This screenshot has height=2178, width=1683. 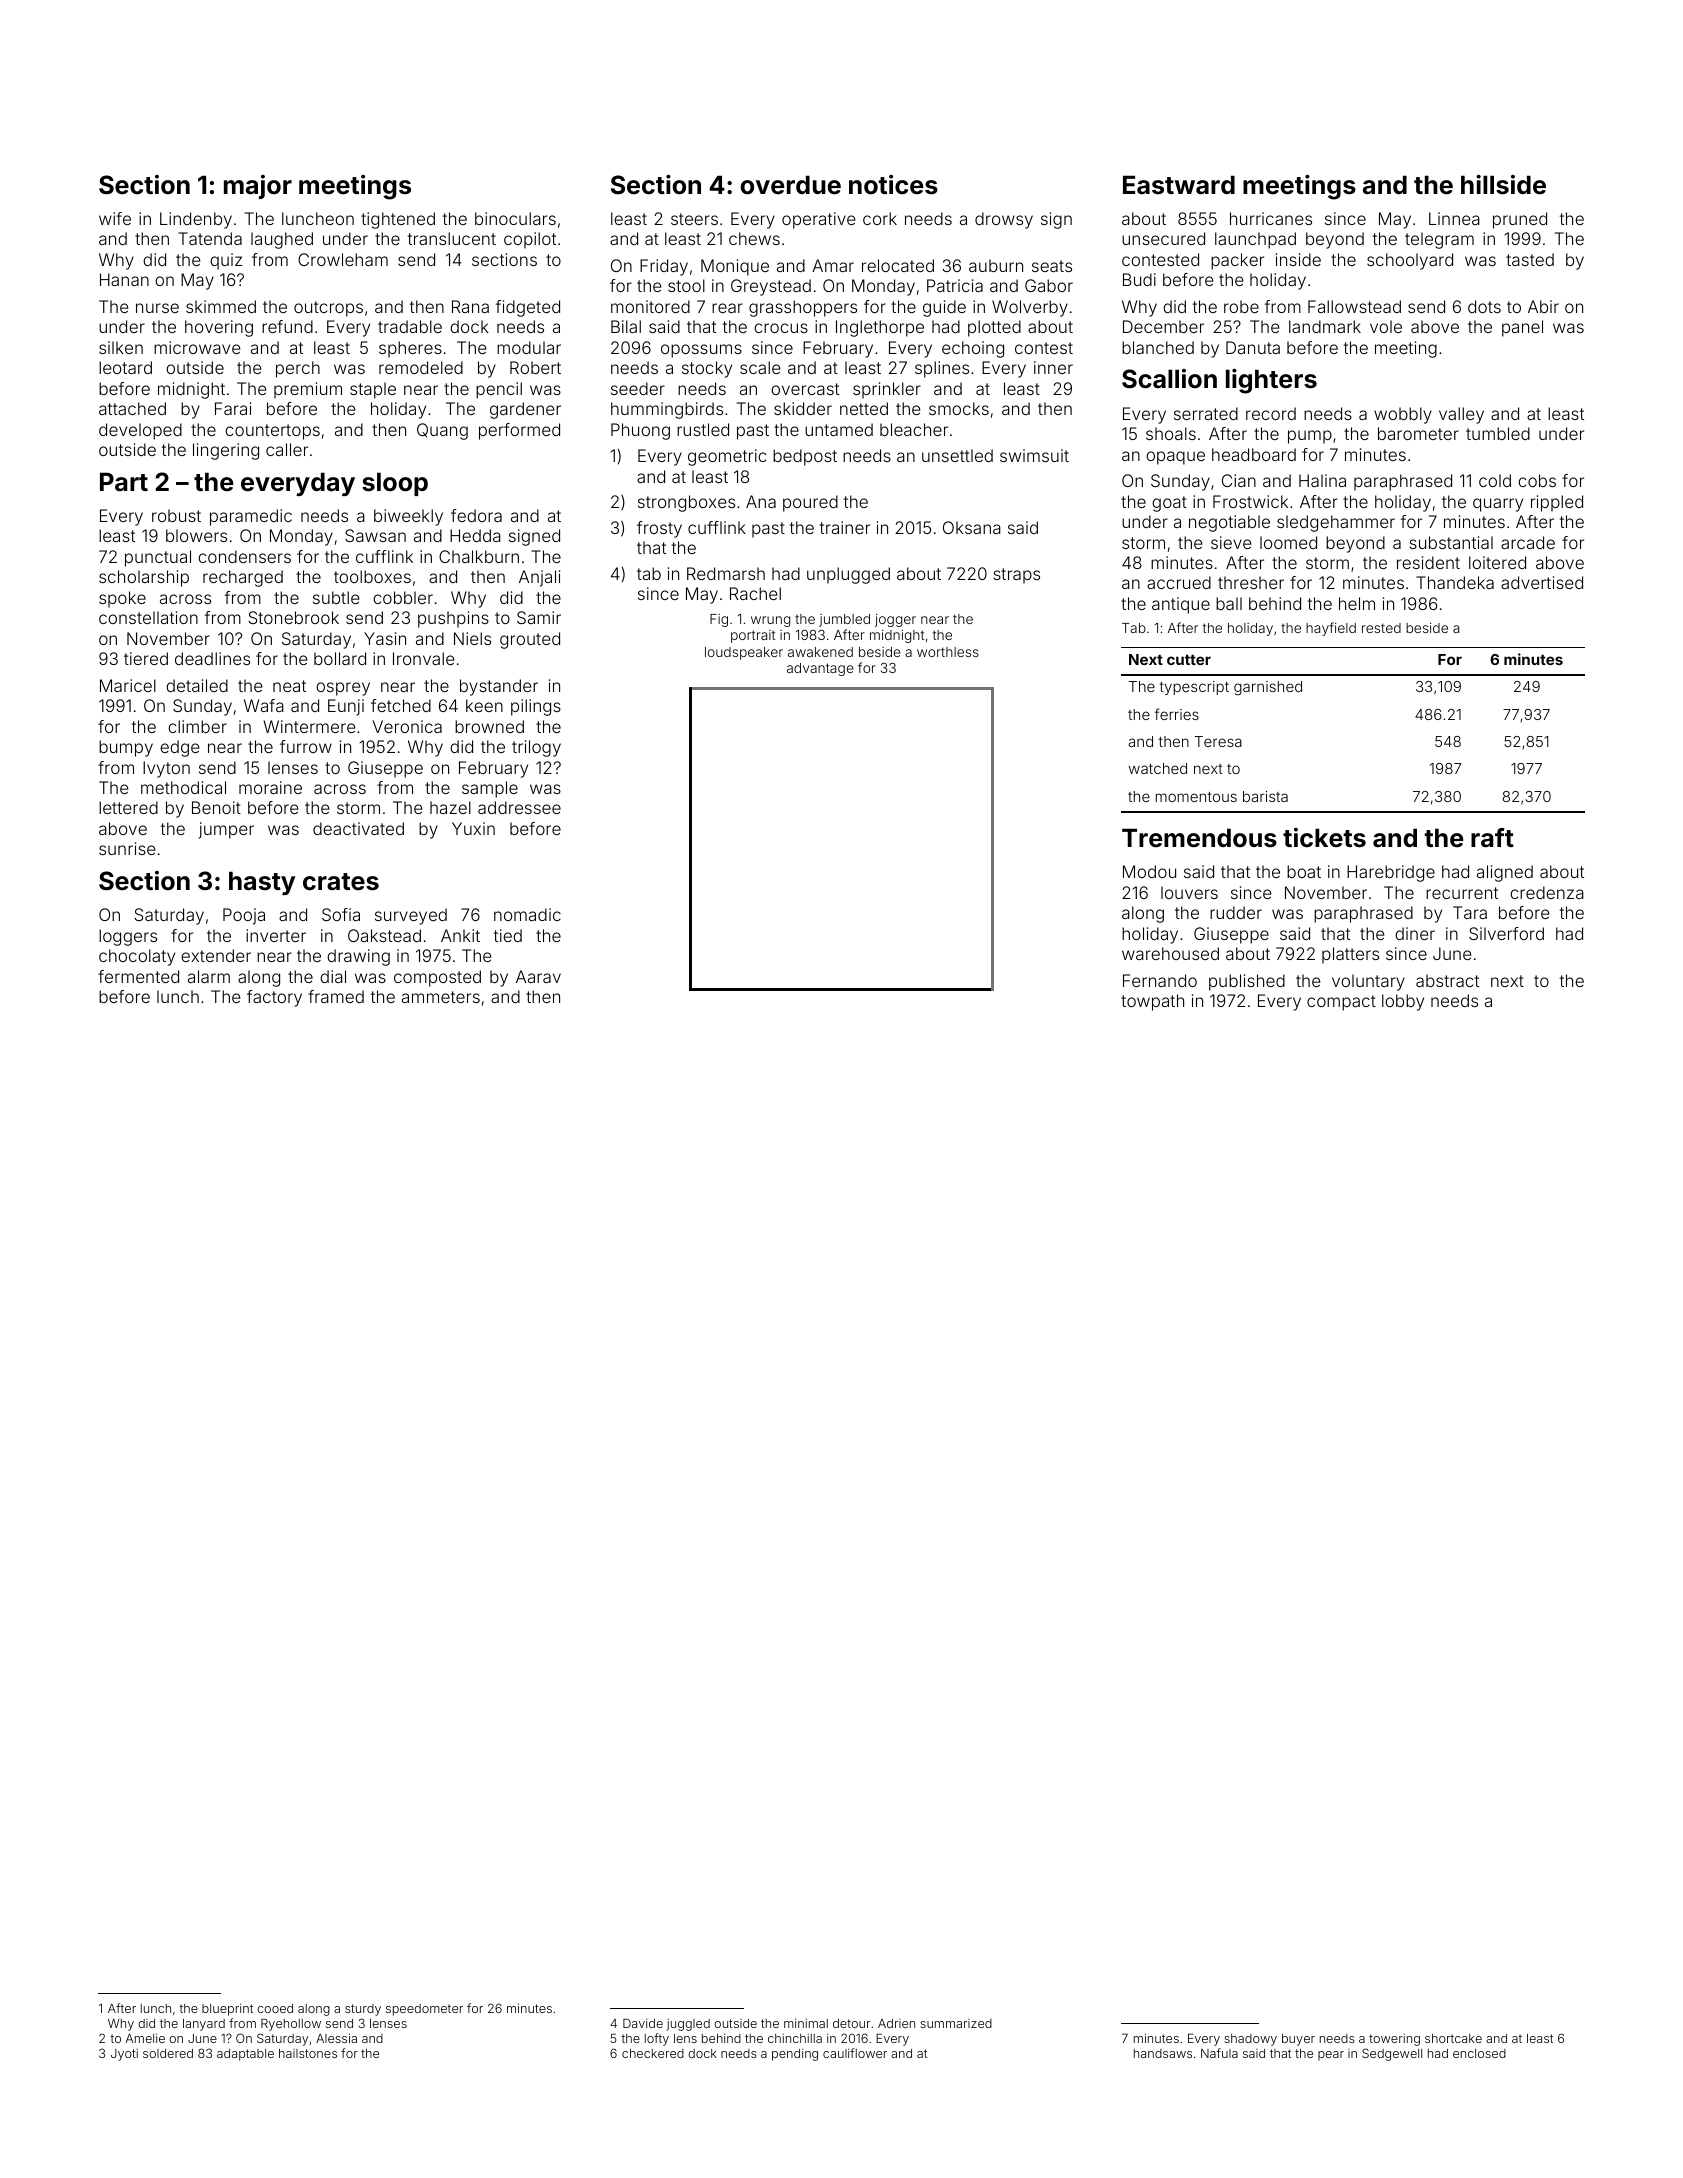 I want to click on Amelie, so click(x=145, y=2038).
